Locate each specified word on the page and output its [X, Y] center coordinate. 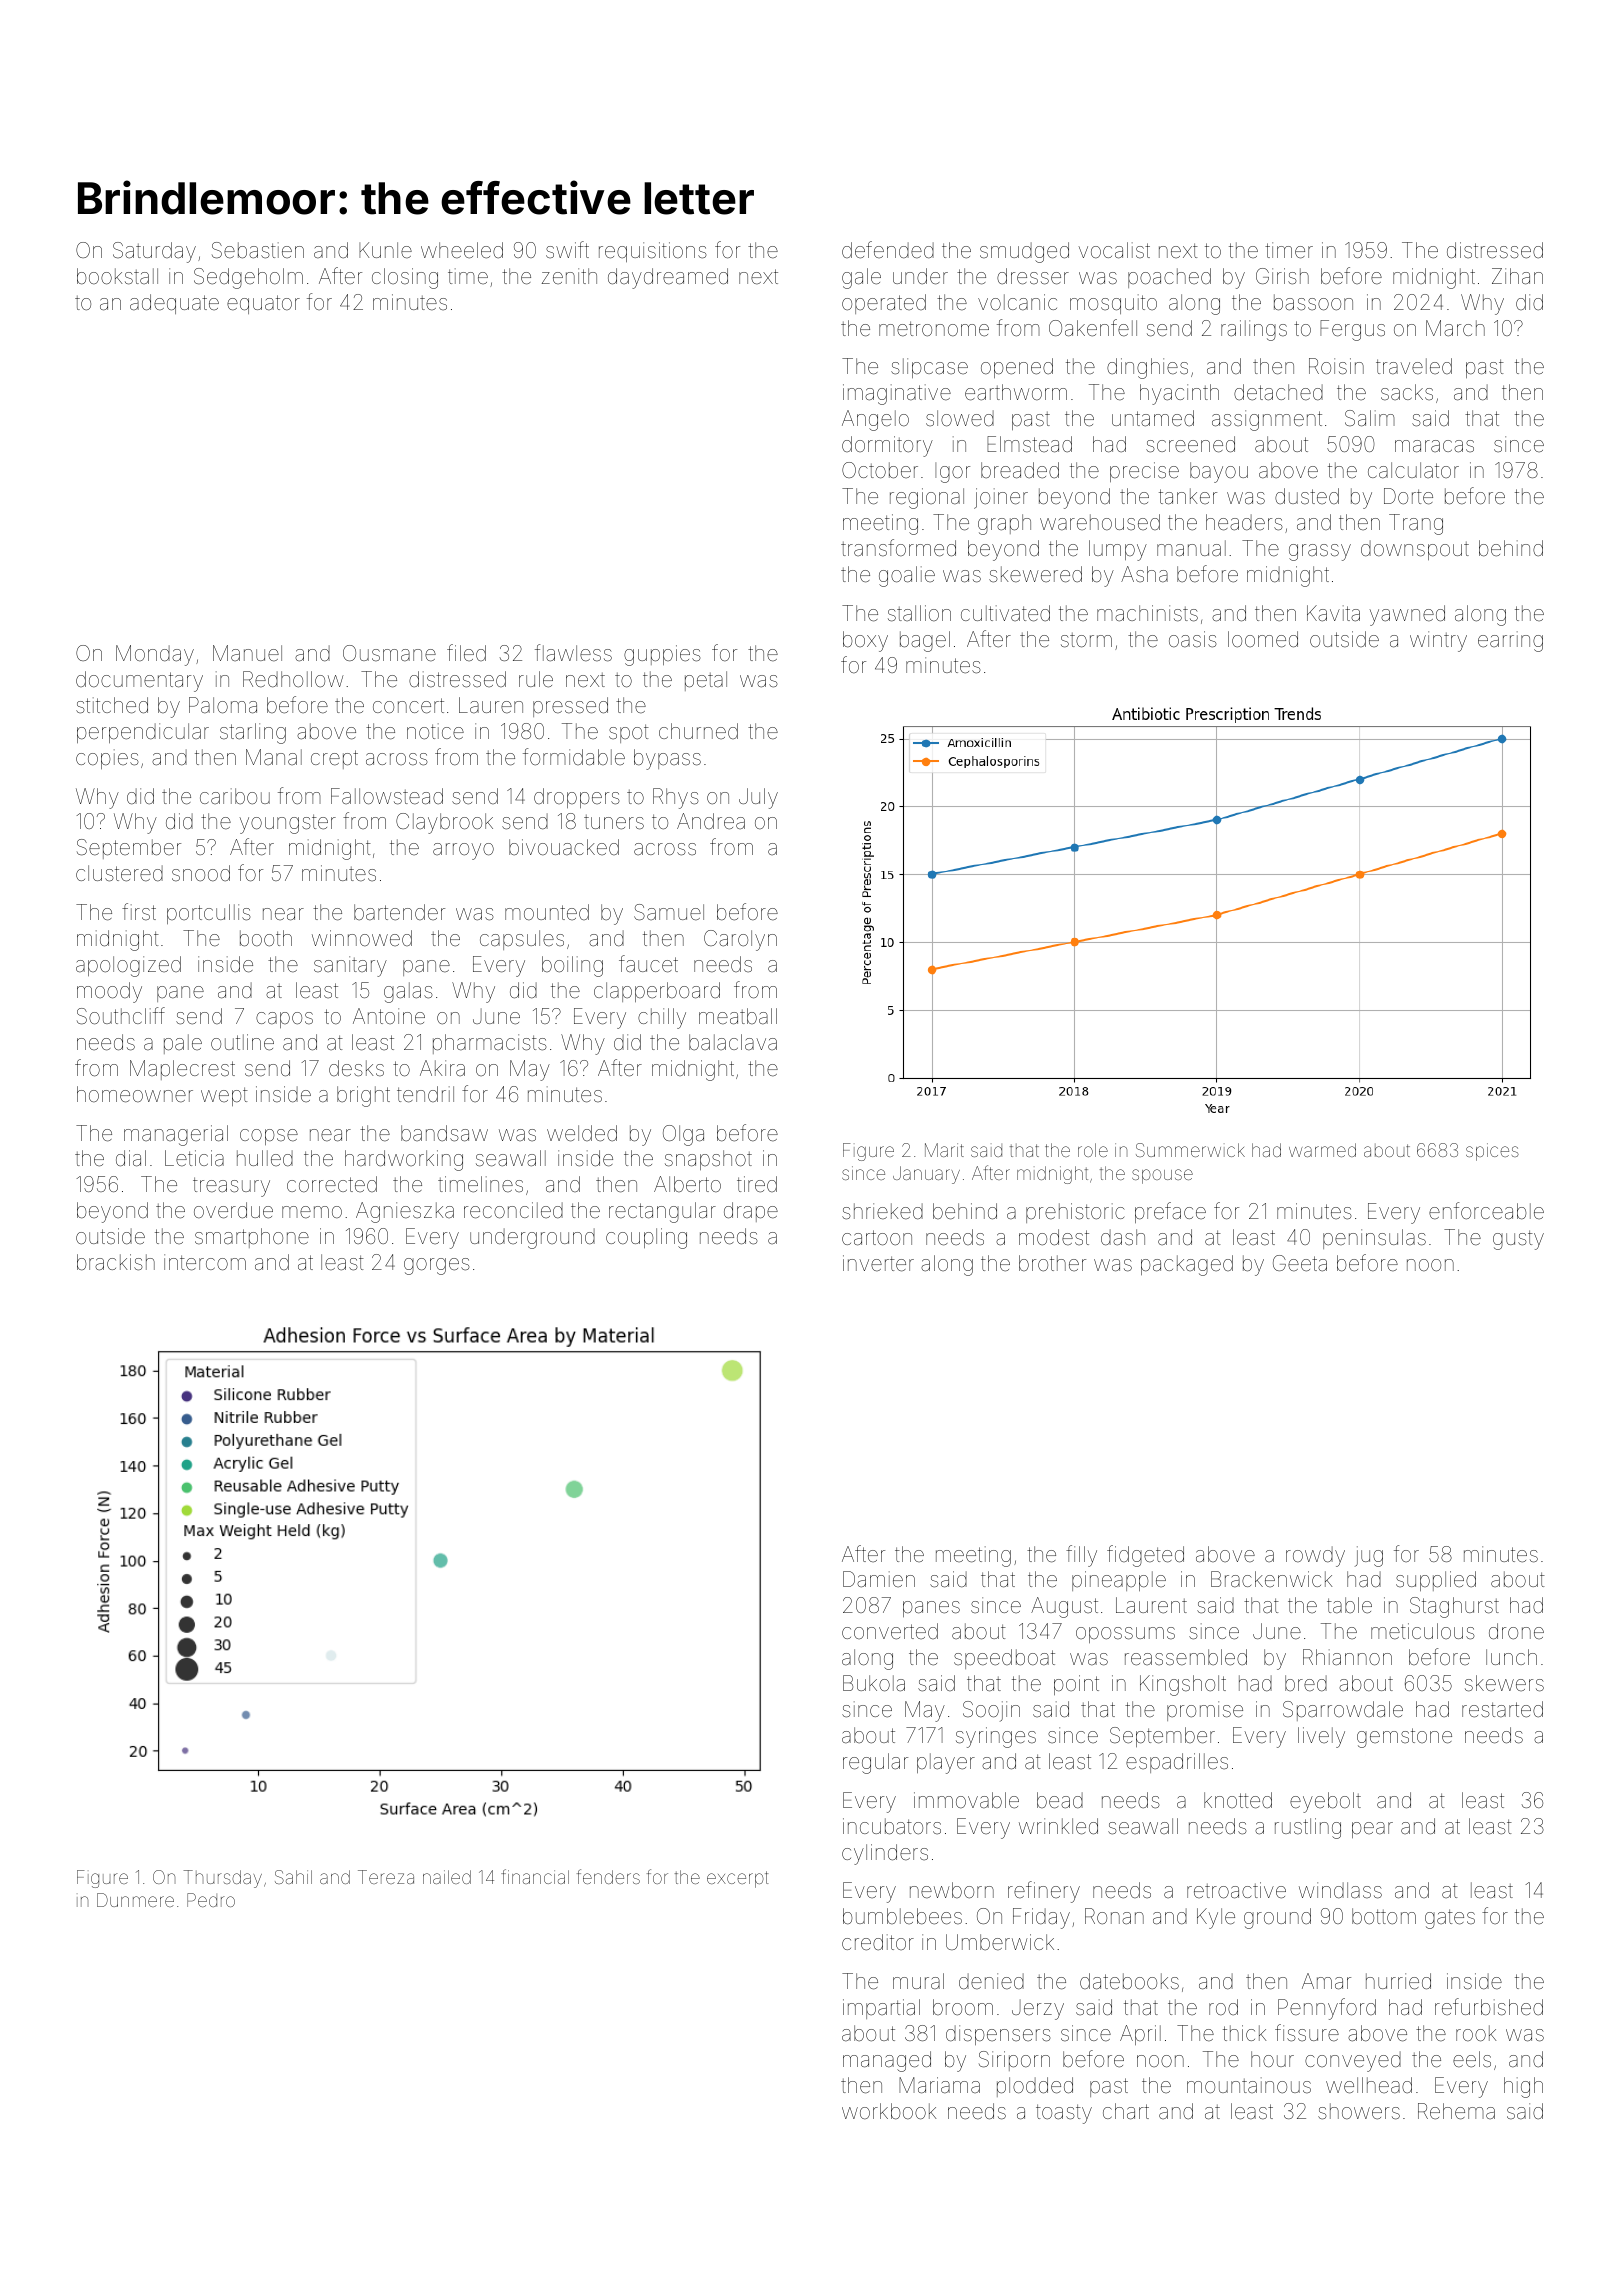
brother [1052, 1263]
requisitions [653, 252]
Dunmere [135, 1900]
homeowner [135, 1094]
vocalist [1114, 250]
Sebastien [258, 250]
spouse [1162, 1176]
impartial [881, 2009]
